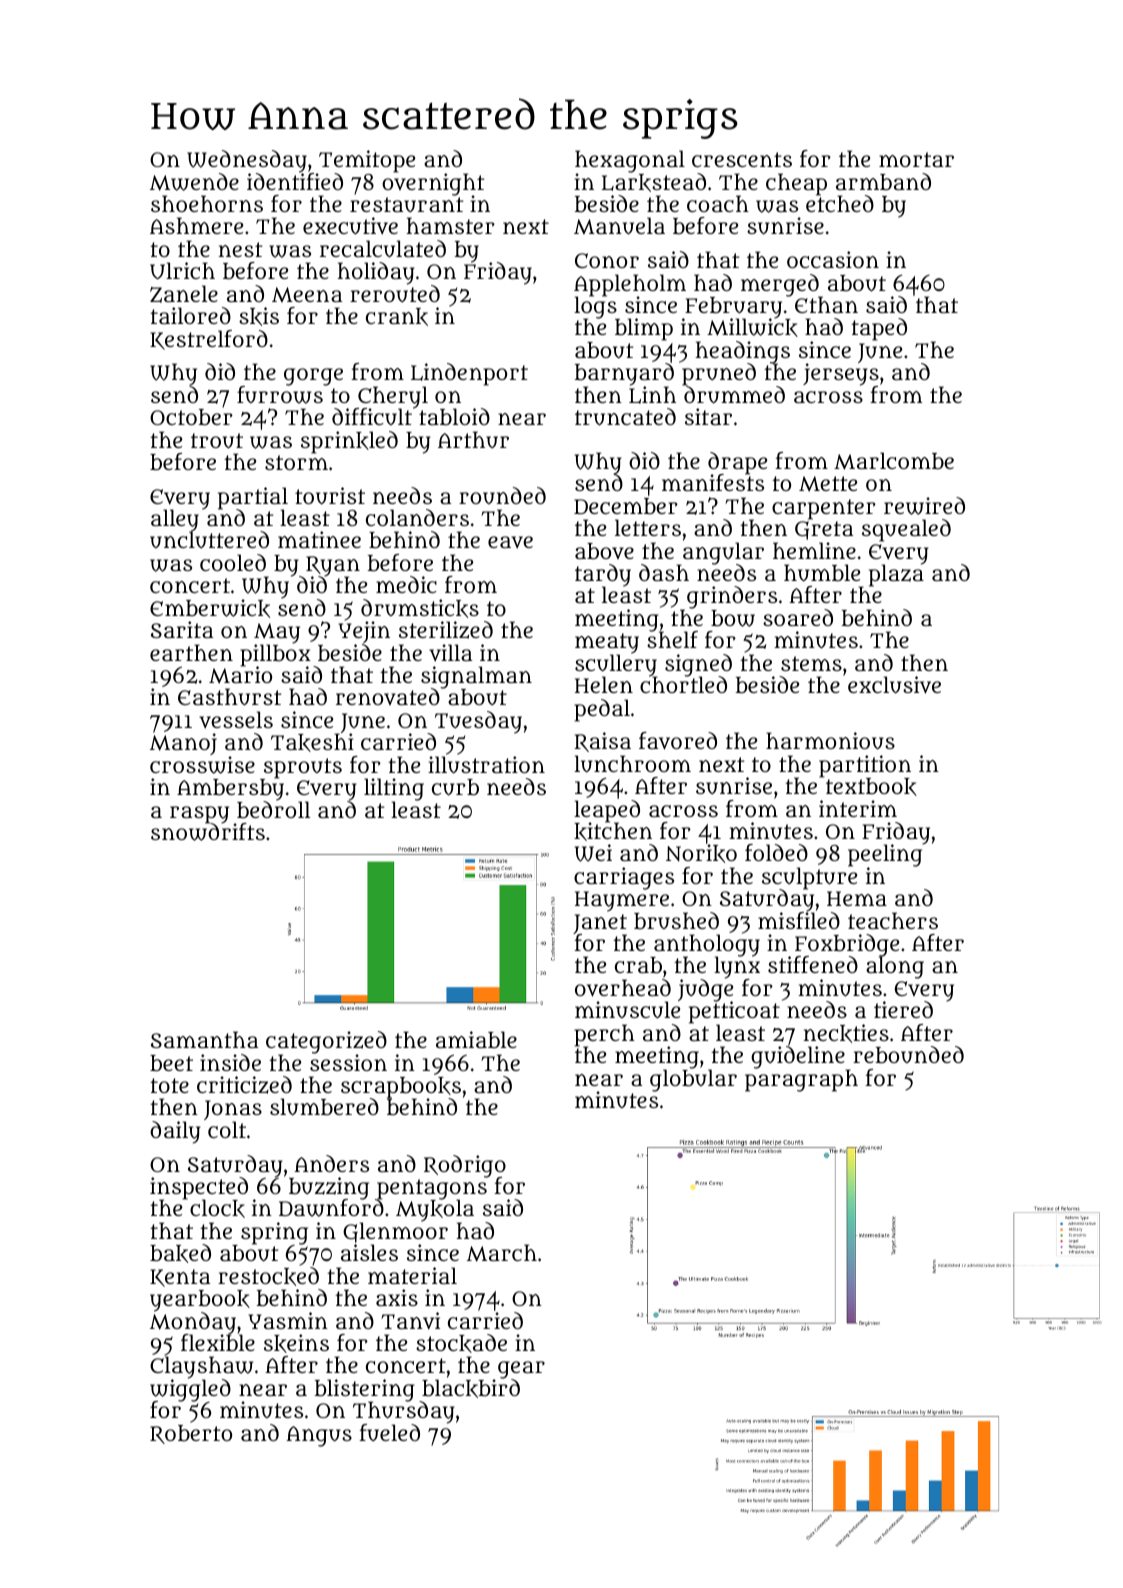 The image size is (1123, 1588). I want to click on hamster, so click(450, 225).
